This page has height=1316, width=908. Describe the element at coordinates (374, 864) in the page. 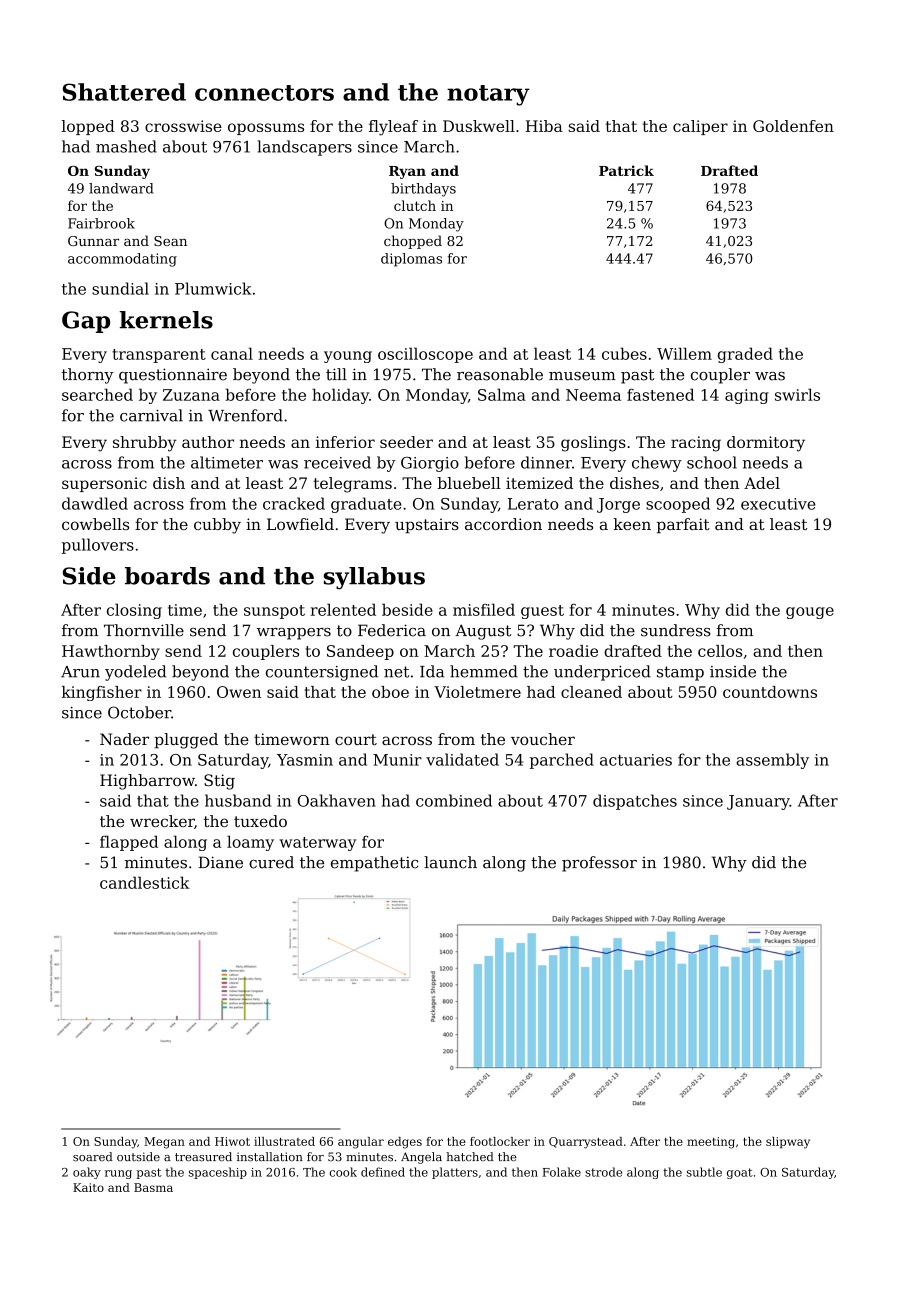

I see `empathetic` at that location.
